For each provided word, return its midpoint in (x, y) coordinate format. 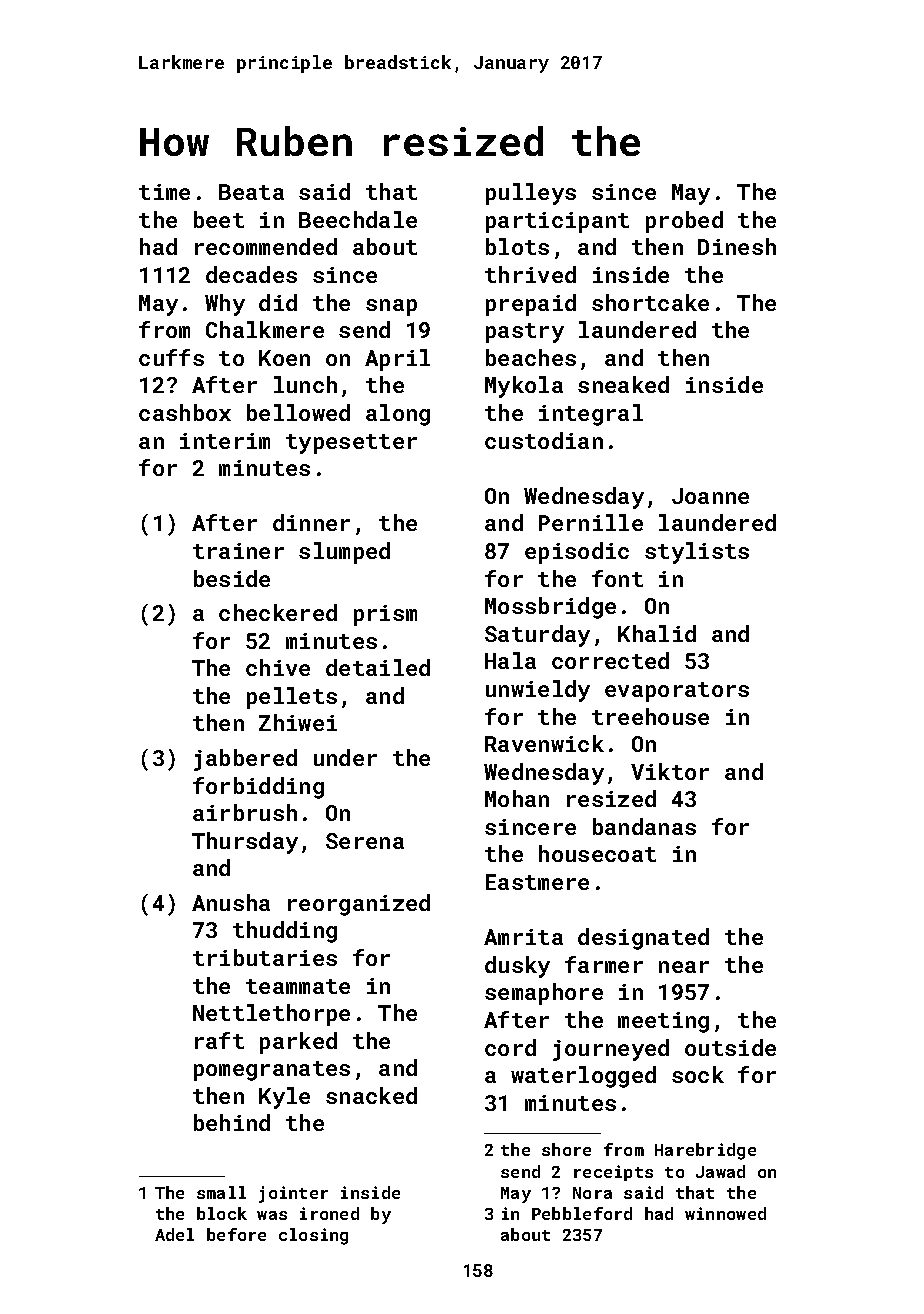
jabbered (245, 760)
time (164, 192)
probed (684, 222)
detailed (378, 667)
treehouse (650, 716)
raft (219, 1040)
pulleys (531, 194)
